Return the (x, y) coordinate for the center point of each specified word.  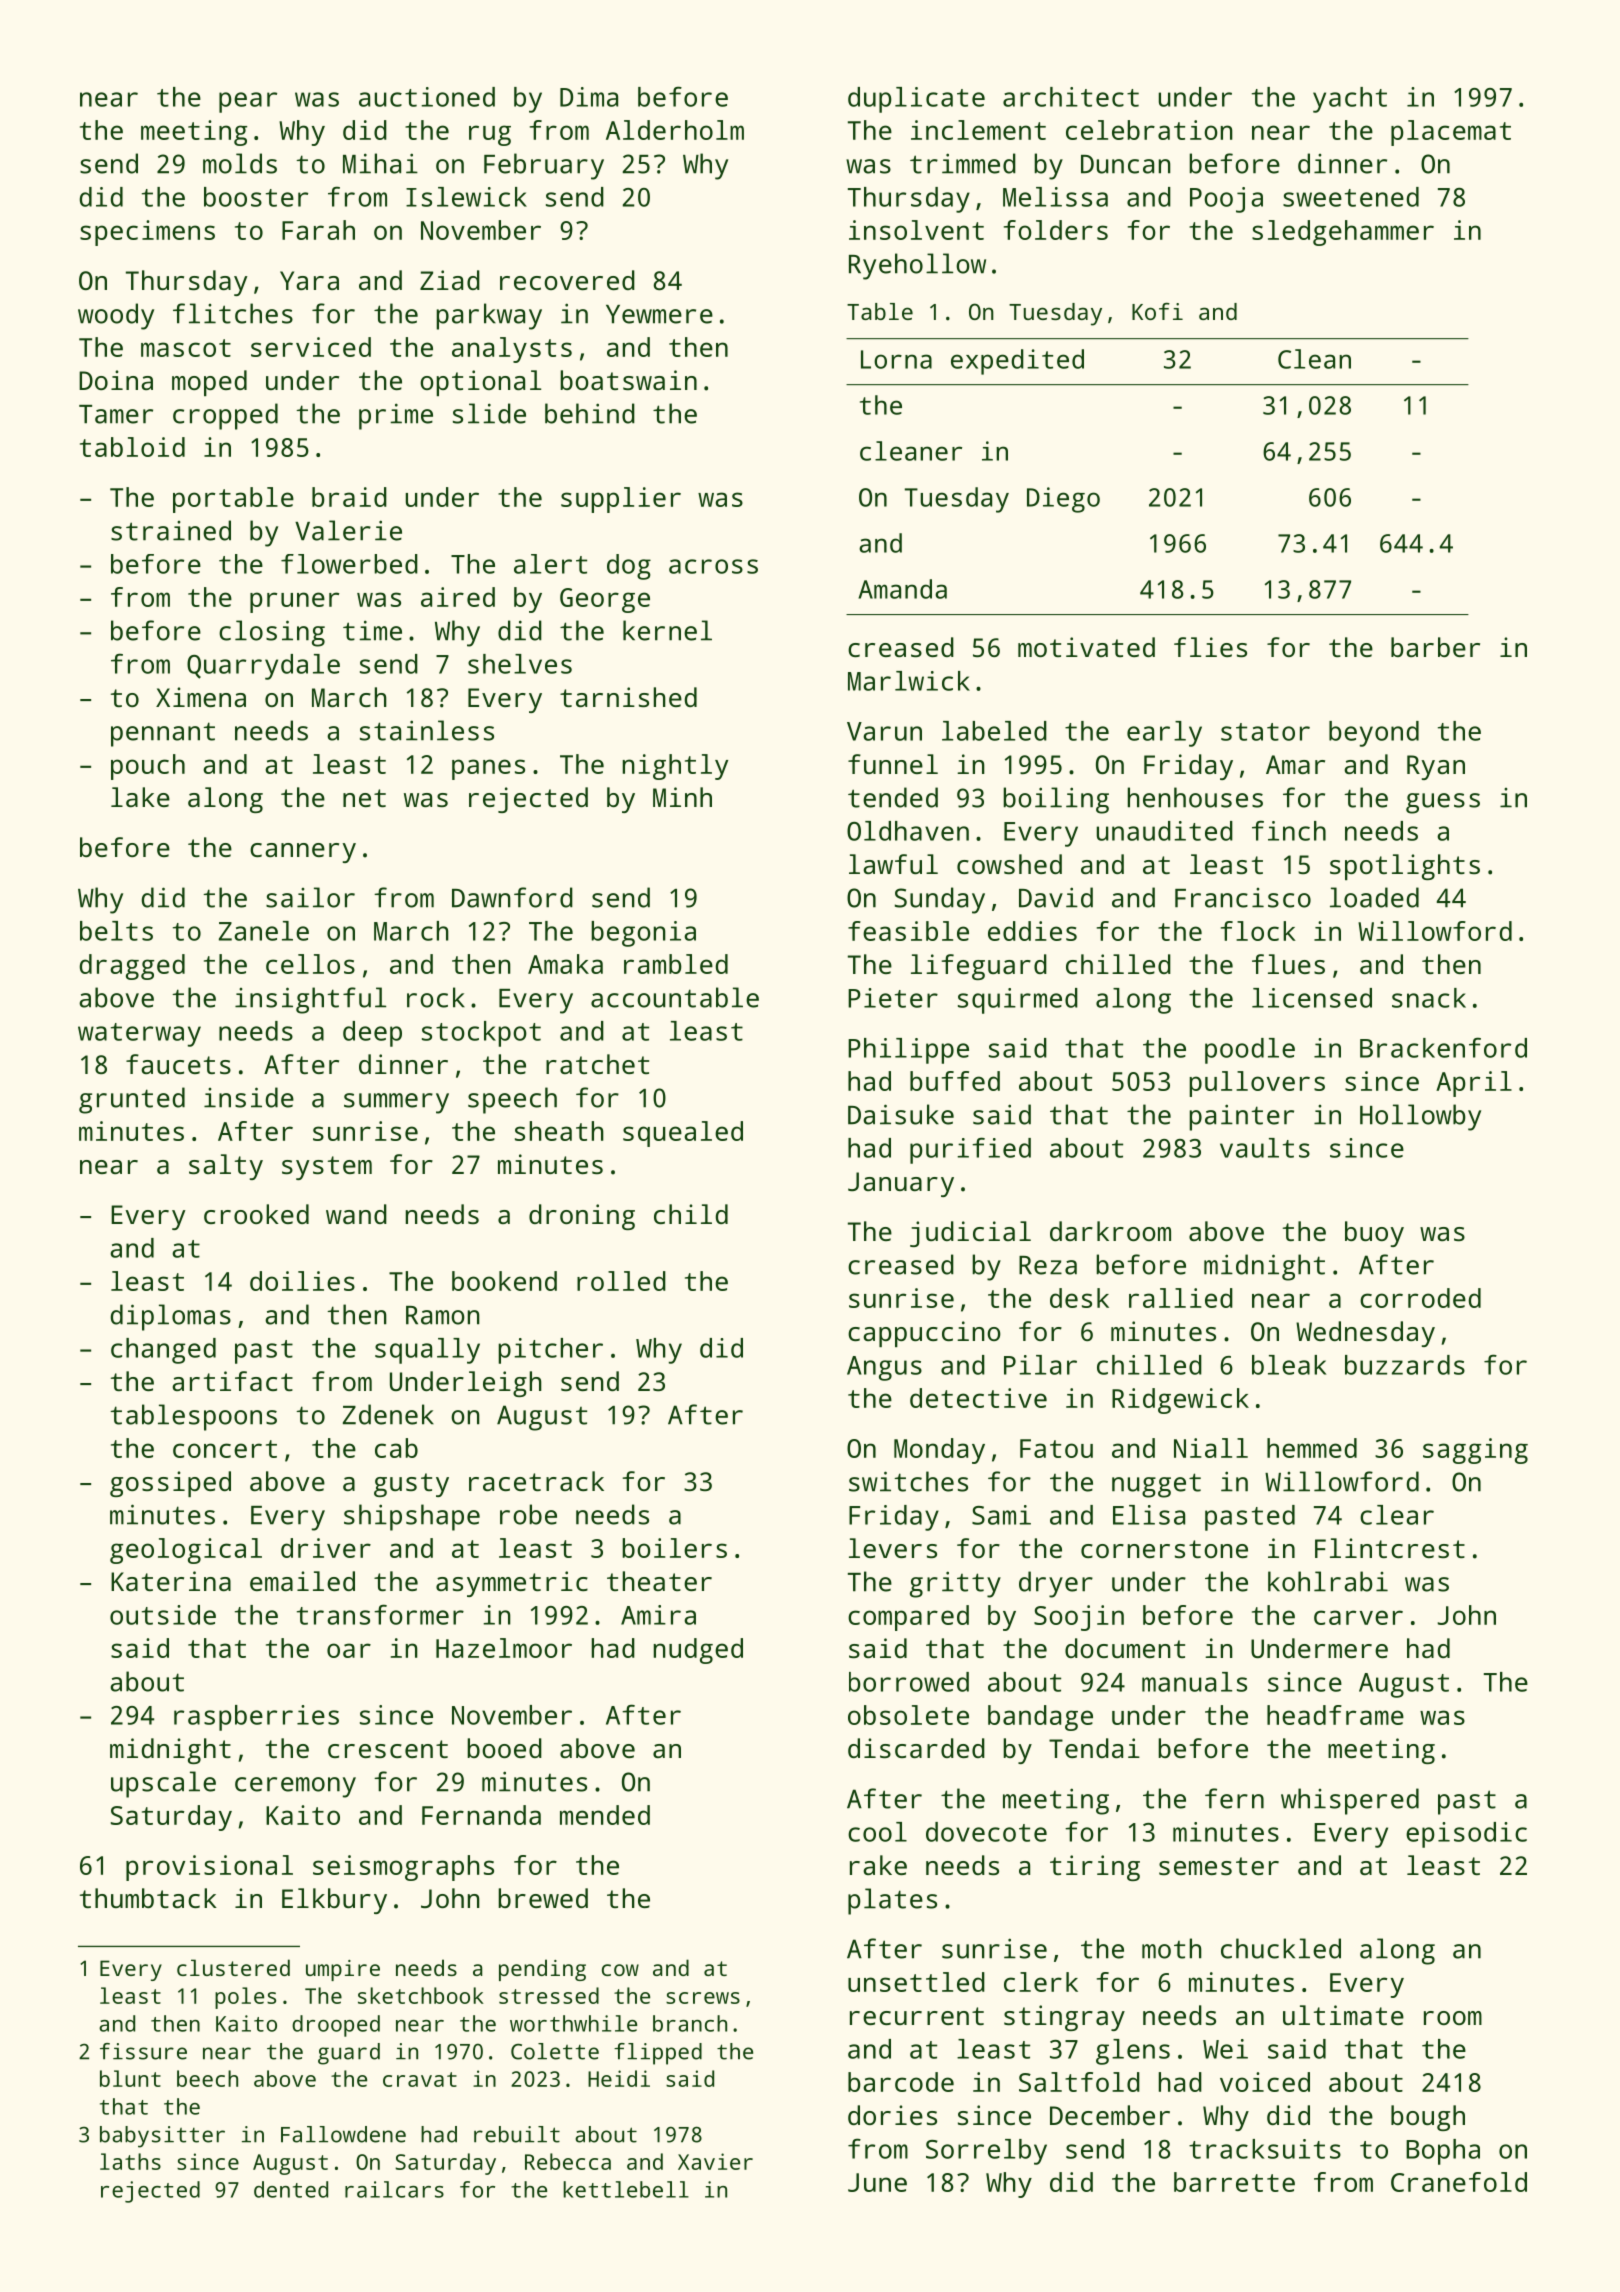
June (877, 2182)
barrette (1234, 2182)
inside (249, 1097)
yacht (1350, 100)
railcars (394, 2189)
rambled (676, 964)
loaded (1374, 897)
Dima (589, 97)
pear (248, 102)
